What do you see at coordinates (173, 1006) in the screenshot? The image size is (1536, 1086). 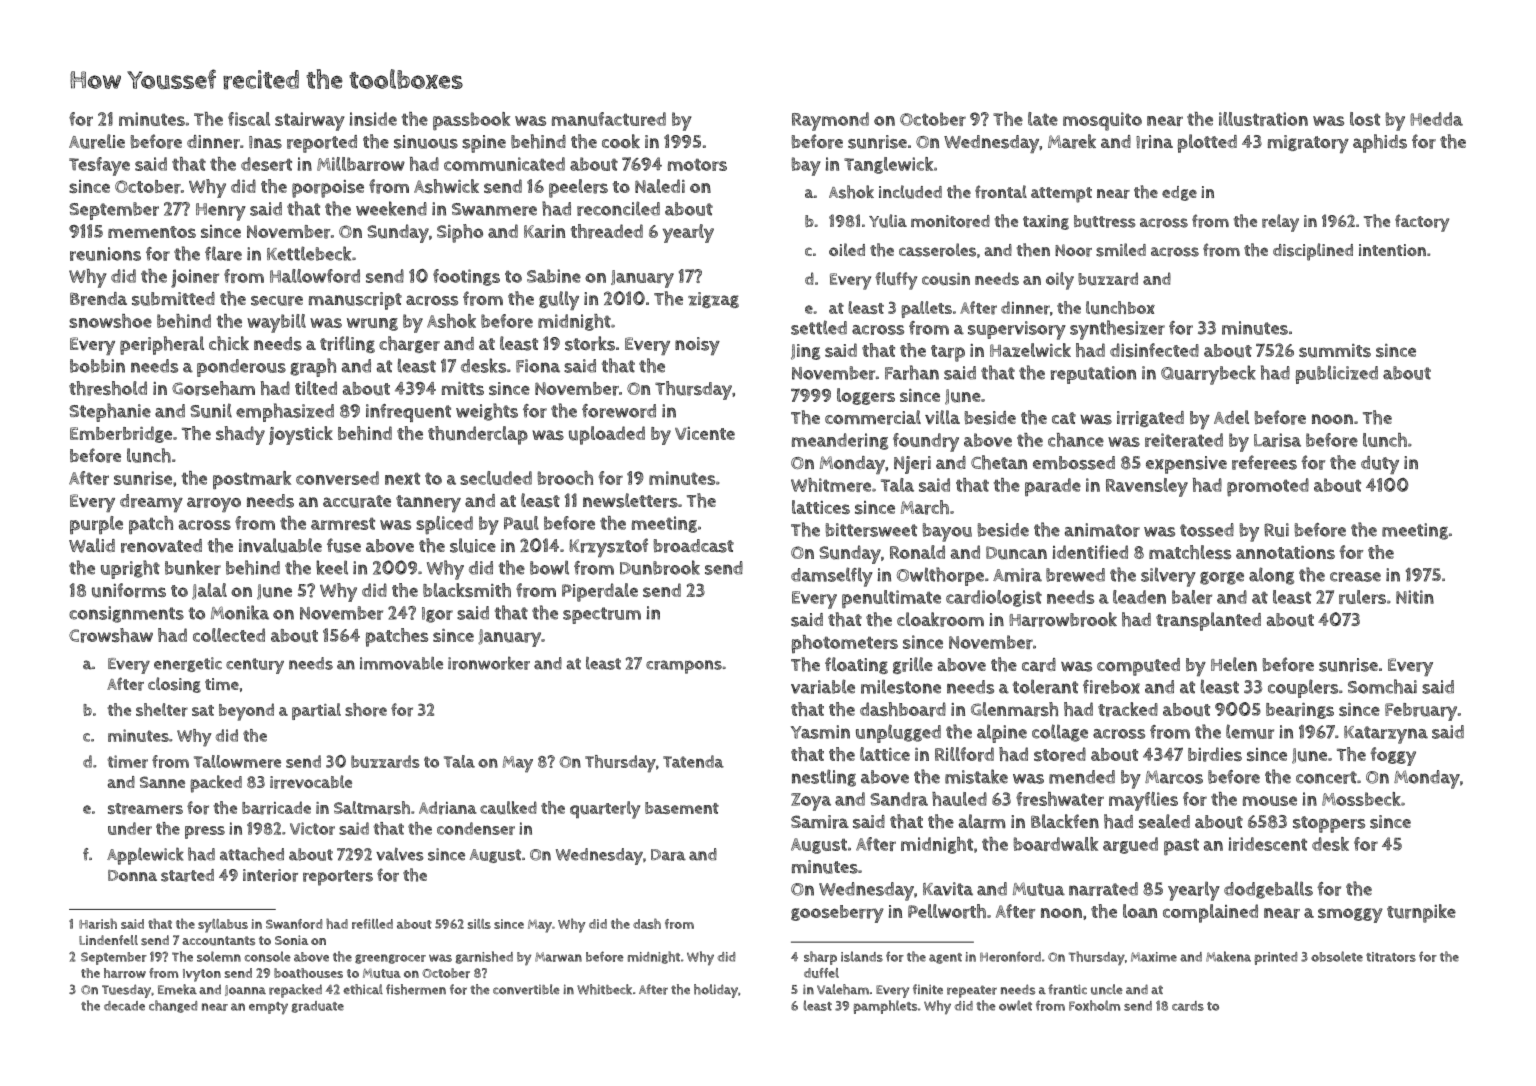 I see `changed` at bounding box center [173, 1006].
